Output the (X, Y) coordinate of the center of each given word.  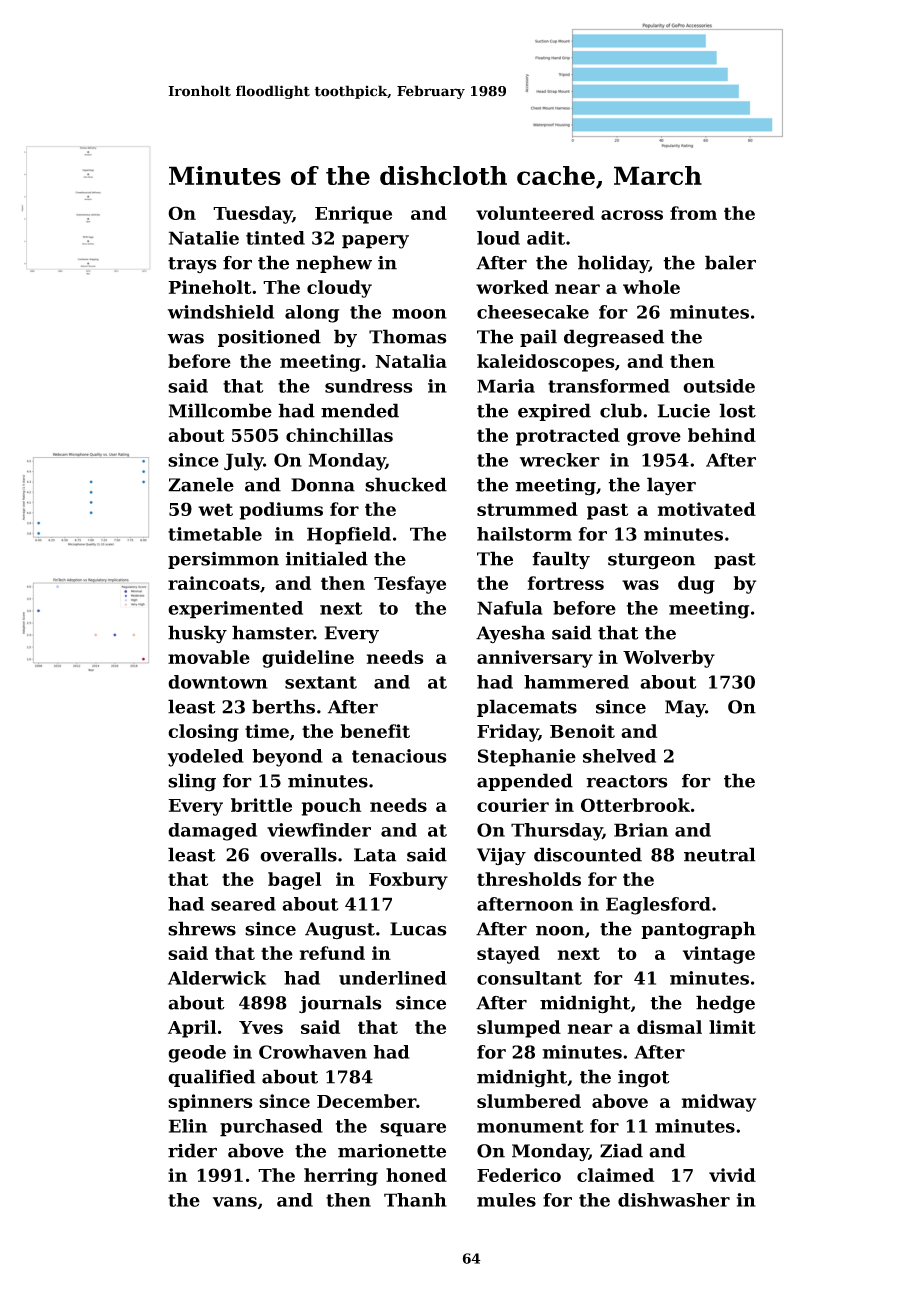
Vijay (501, 857)
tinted (275, 238)
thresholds (529, 879)
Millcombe (220, 410)
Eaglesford (658, 906)
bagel (294, 881)
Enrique (353, 215)
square (413, 1130)
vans (235, 1202)
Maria (506, 386)
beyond (287, 758)
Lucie (684, 411)
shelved (619, 756)
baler (730, 262)
